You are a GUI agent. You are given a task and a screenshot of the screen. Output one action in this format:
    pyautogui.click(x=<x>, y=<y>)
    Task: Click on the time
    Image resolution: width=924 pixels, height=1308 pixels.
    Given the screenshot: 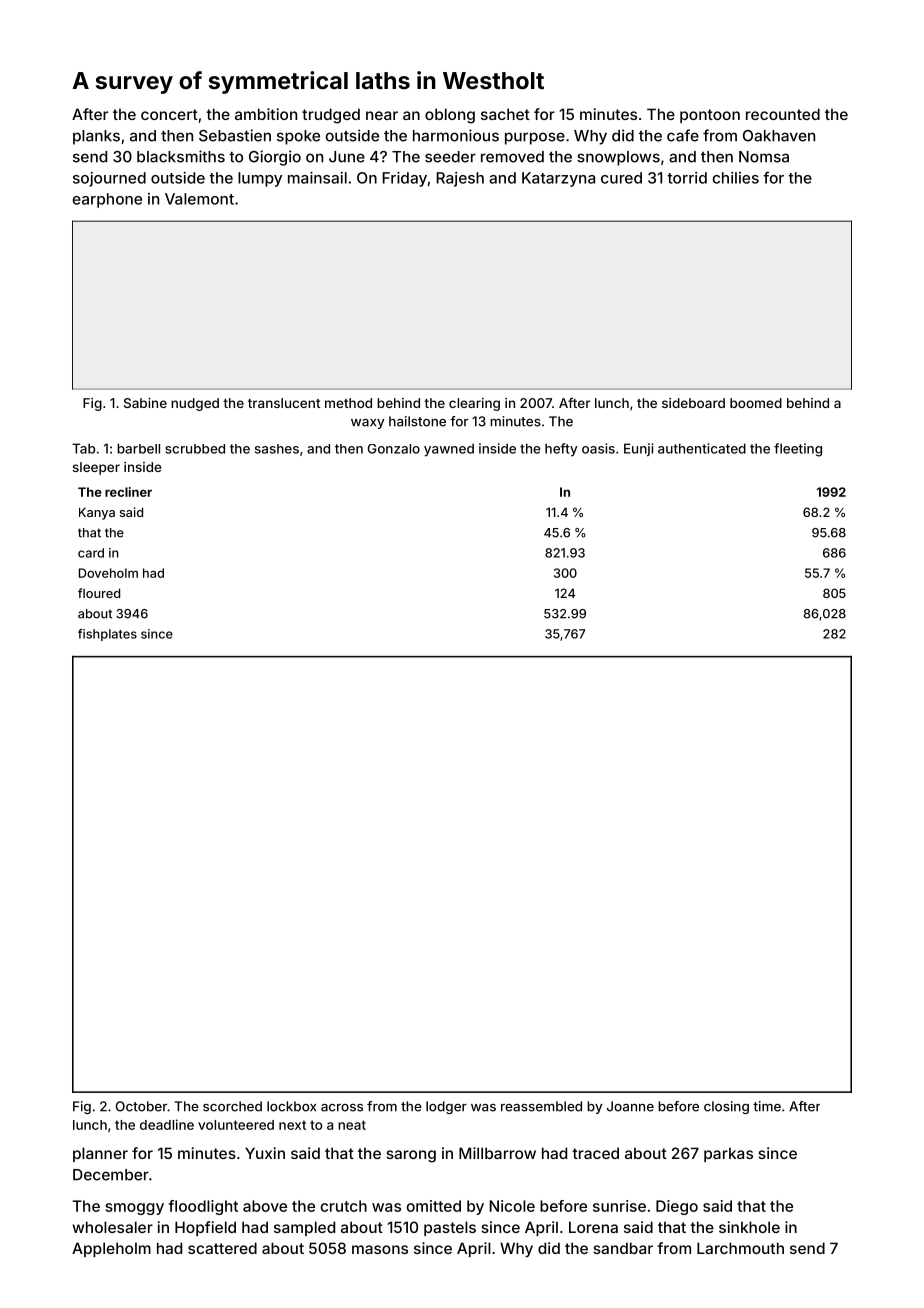 What is the action you would take?
    pyautogui.click(x=767, y=1106)
